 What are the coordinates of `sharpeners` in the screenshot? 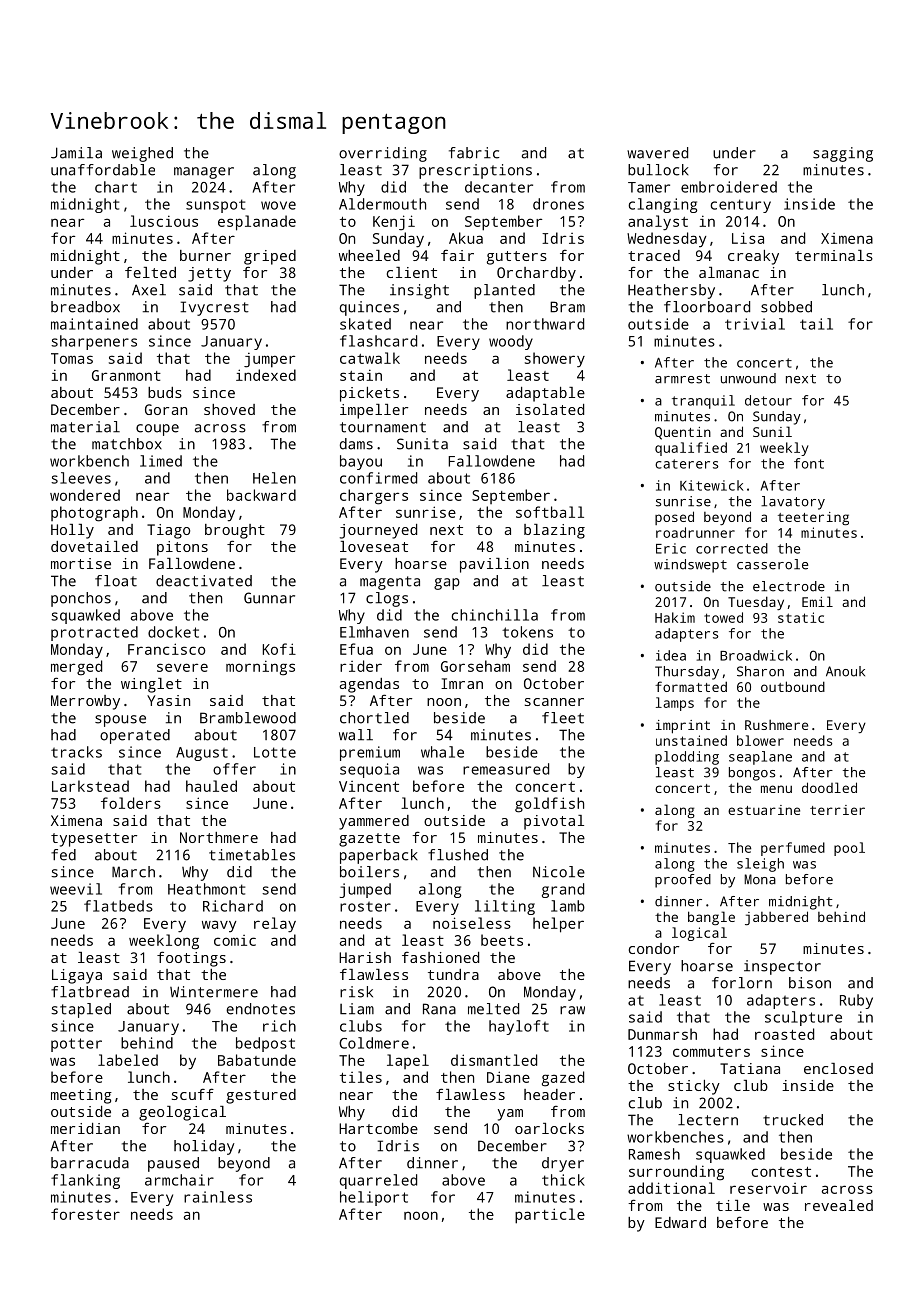 It's located at (94, 342).
